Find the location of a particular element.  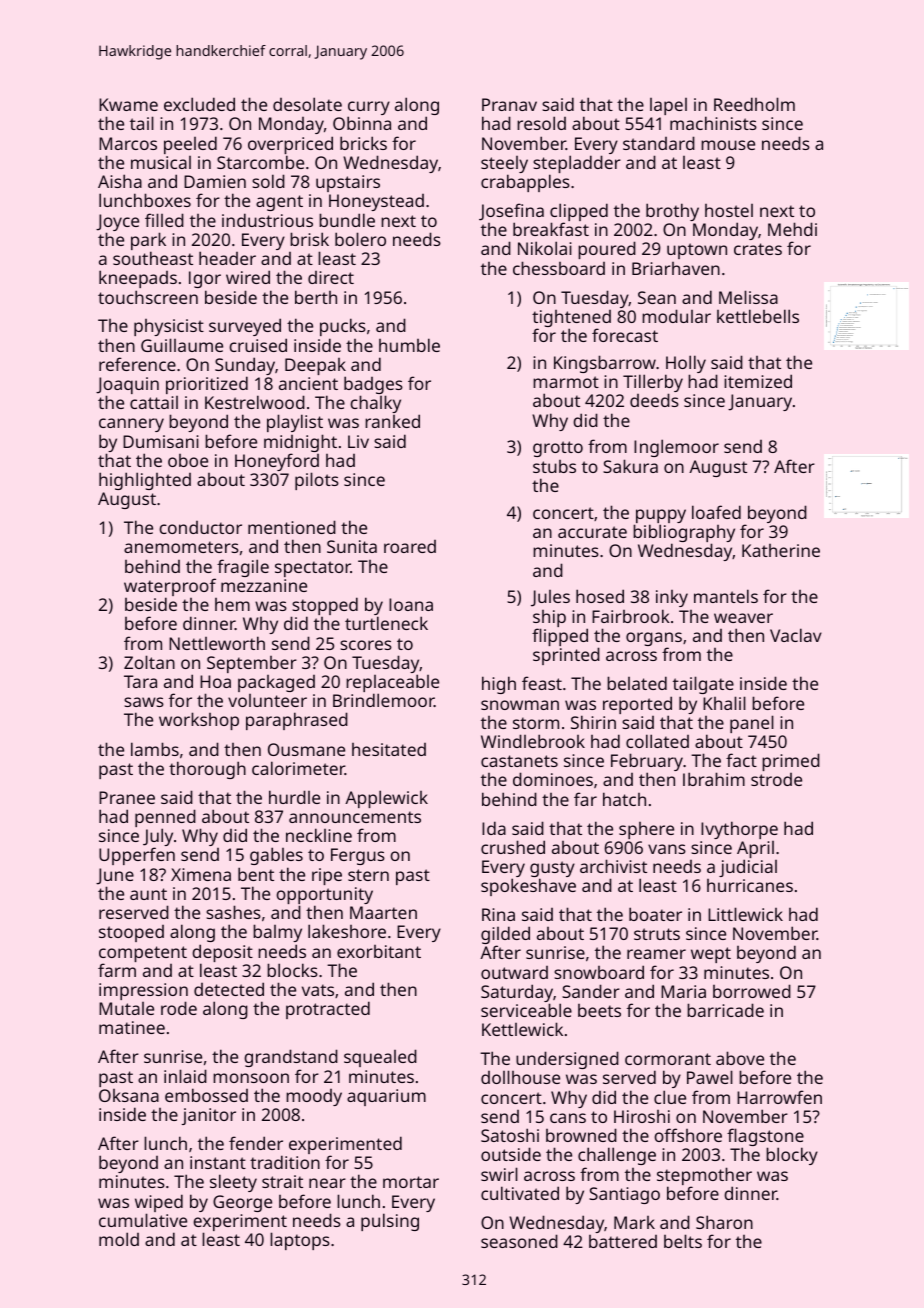

lapel is located at coordinates (668, 106).
